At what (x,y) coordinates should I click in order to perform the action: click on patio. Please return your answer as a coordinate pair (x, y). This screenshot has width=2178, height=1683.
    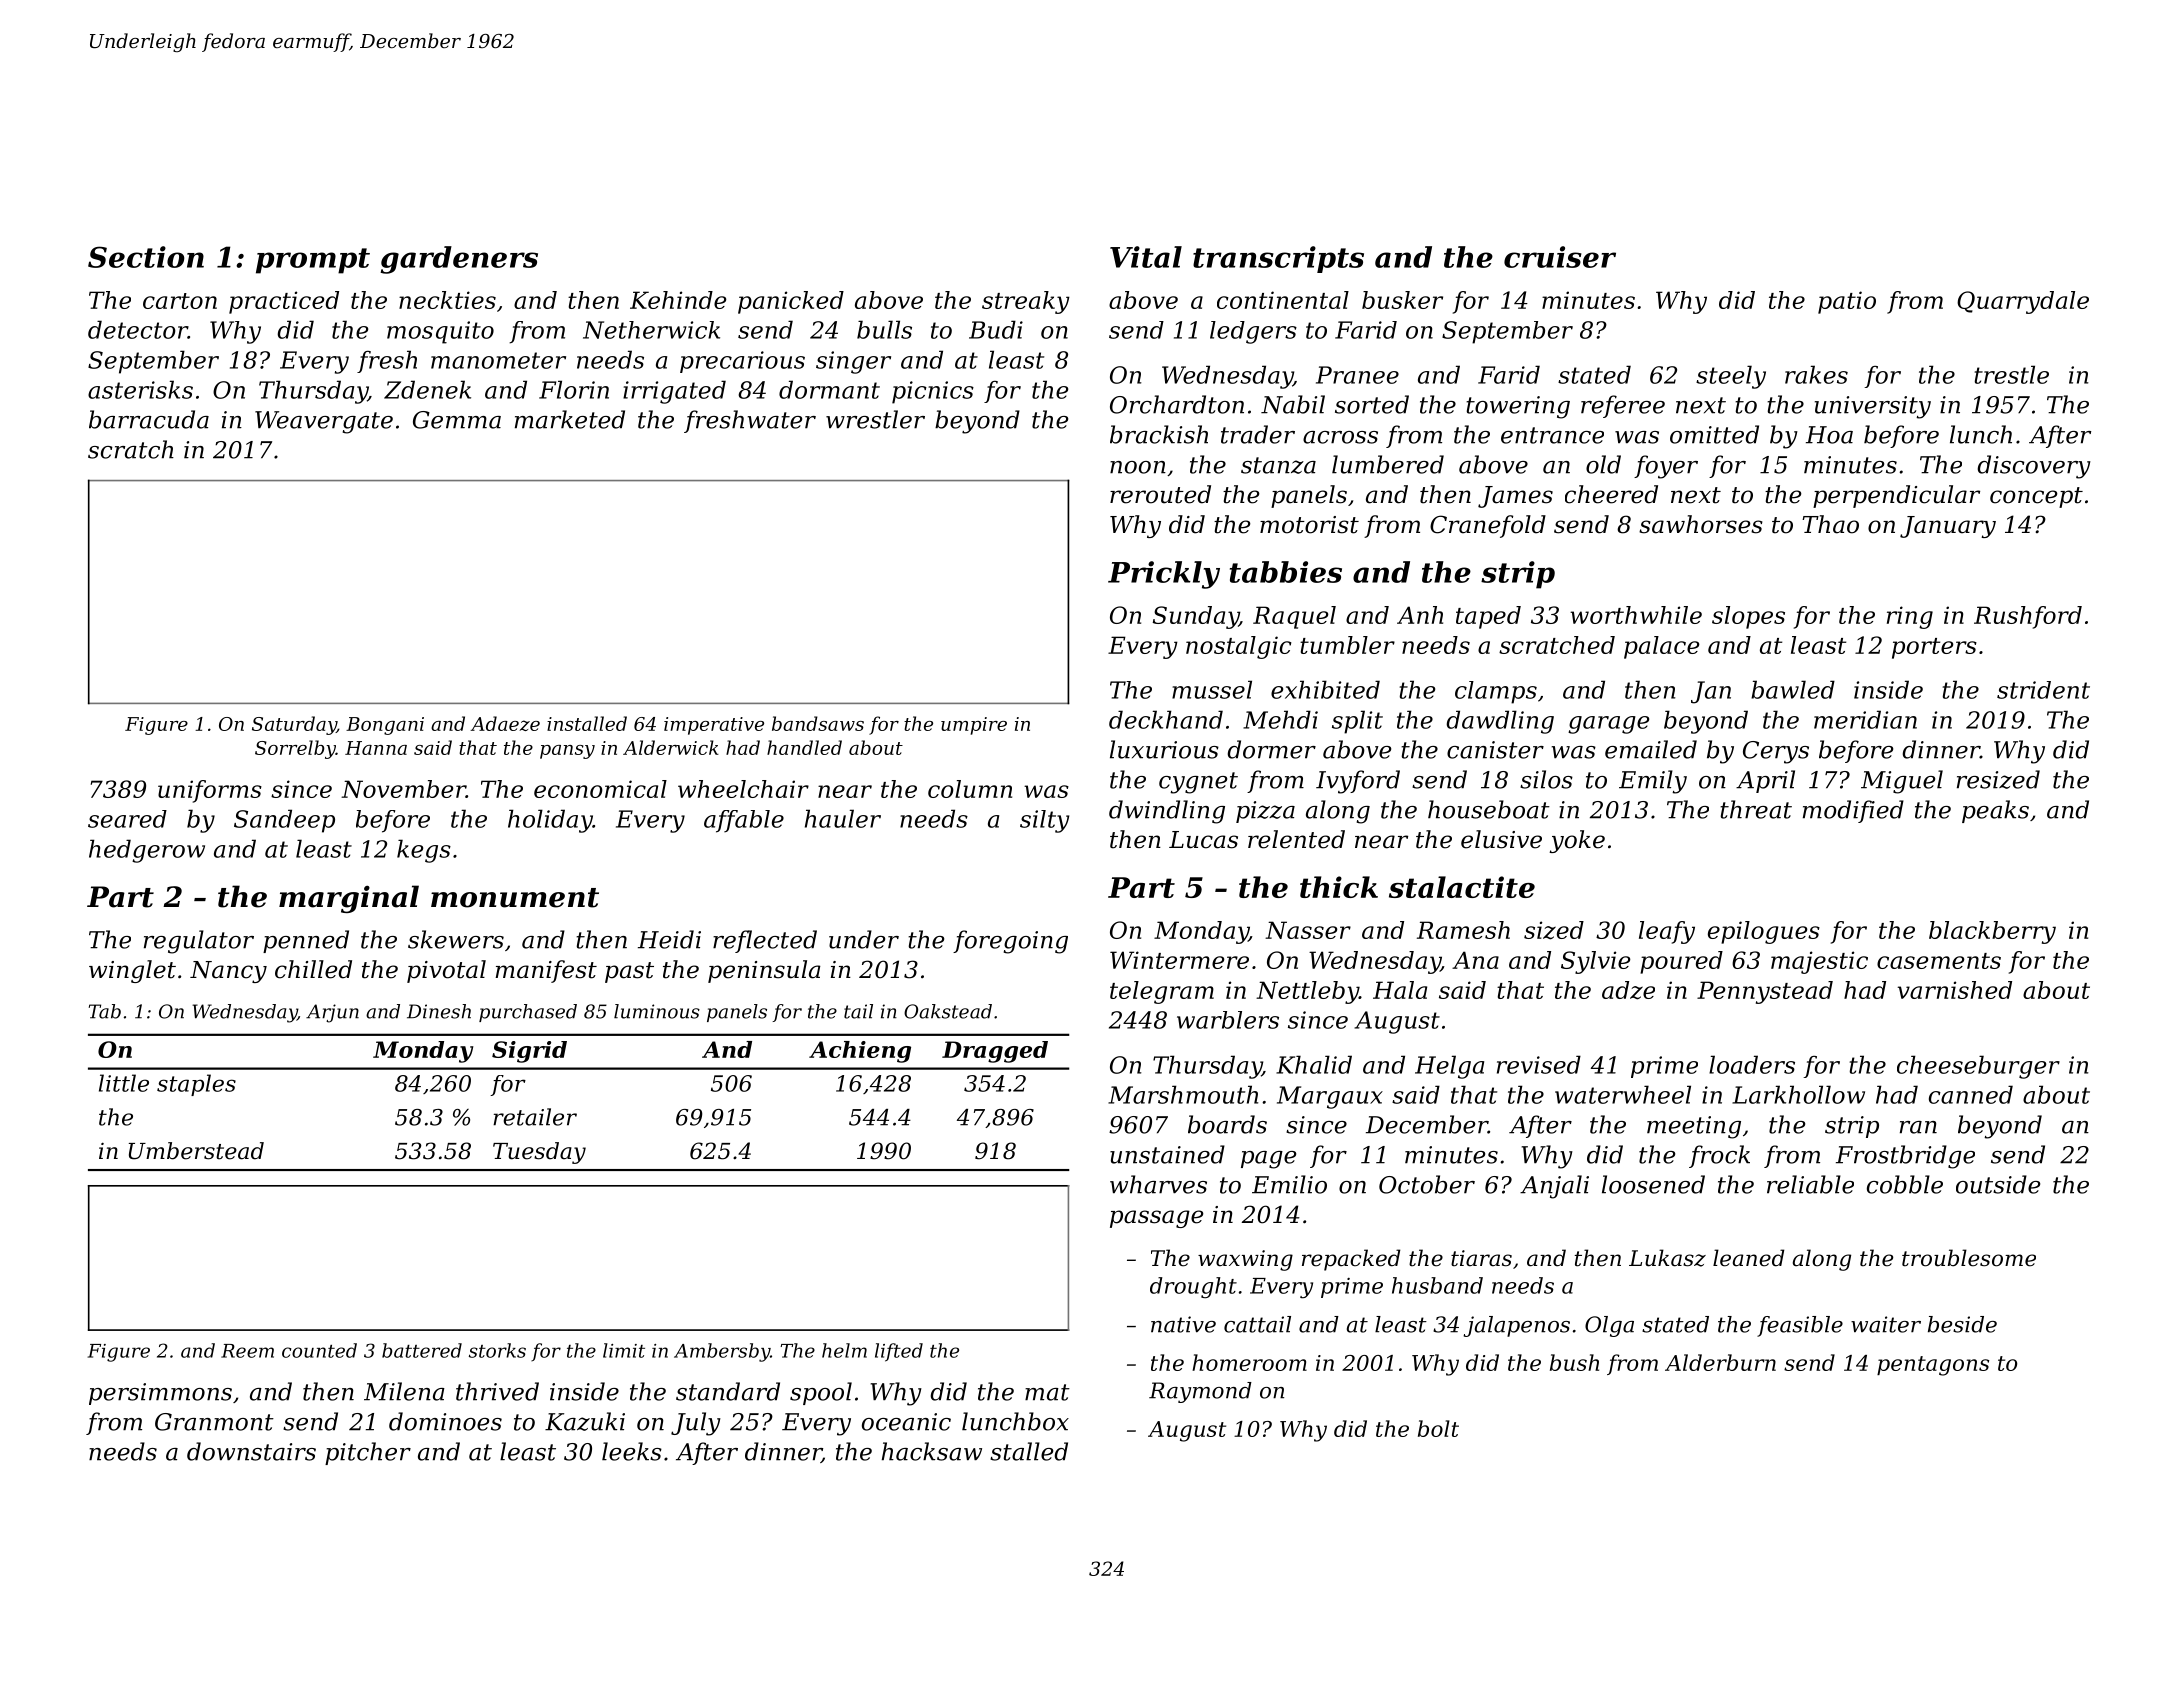
    Looking at the image, I should click on (1847, 302).
